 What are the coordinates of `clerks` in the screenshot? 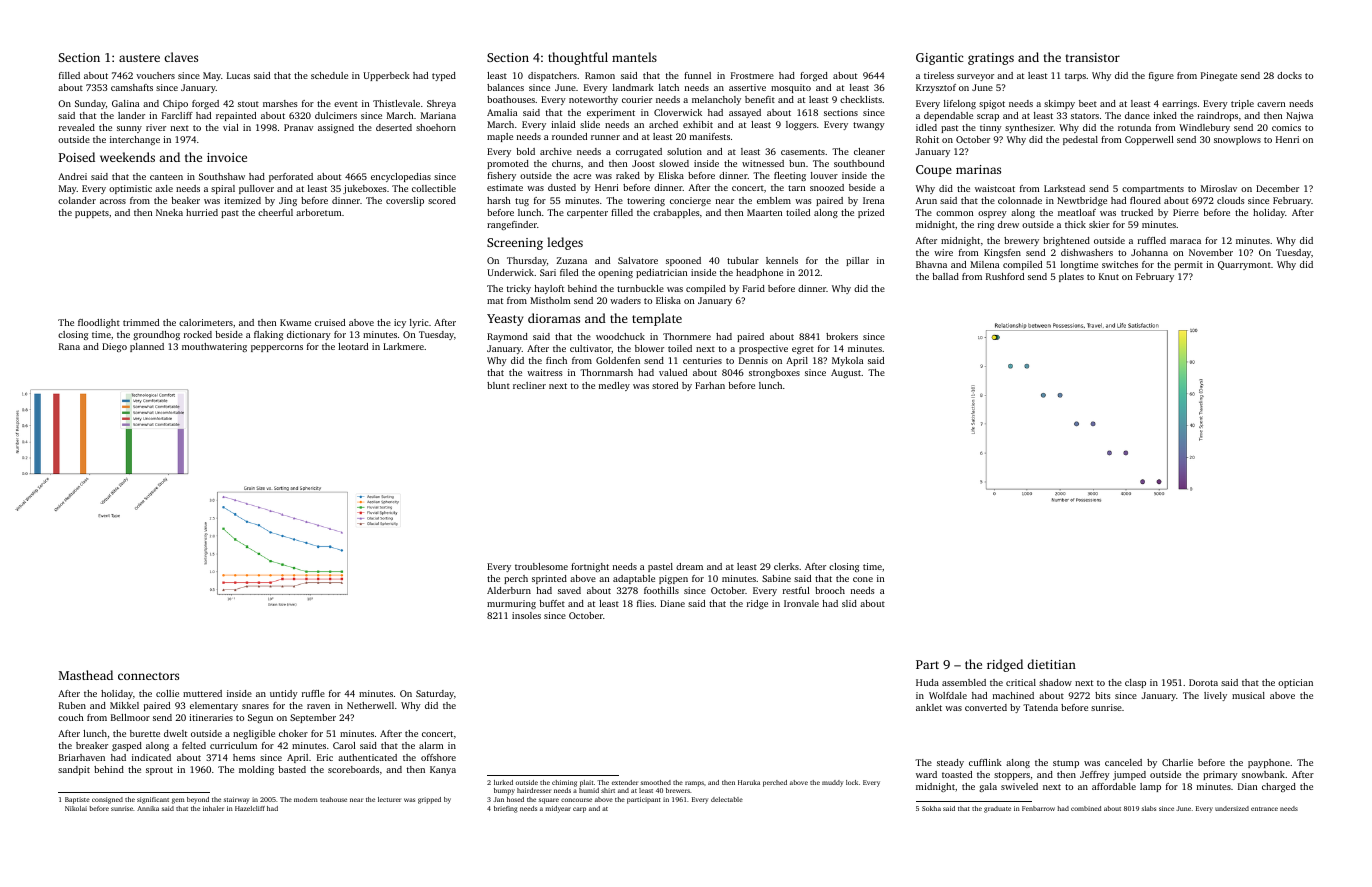 It's located at (786, 566).
